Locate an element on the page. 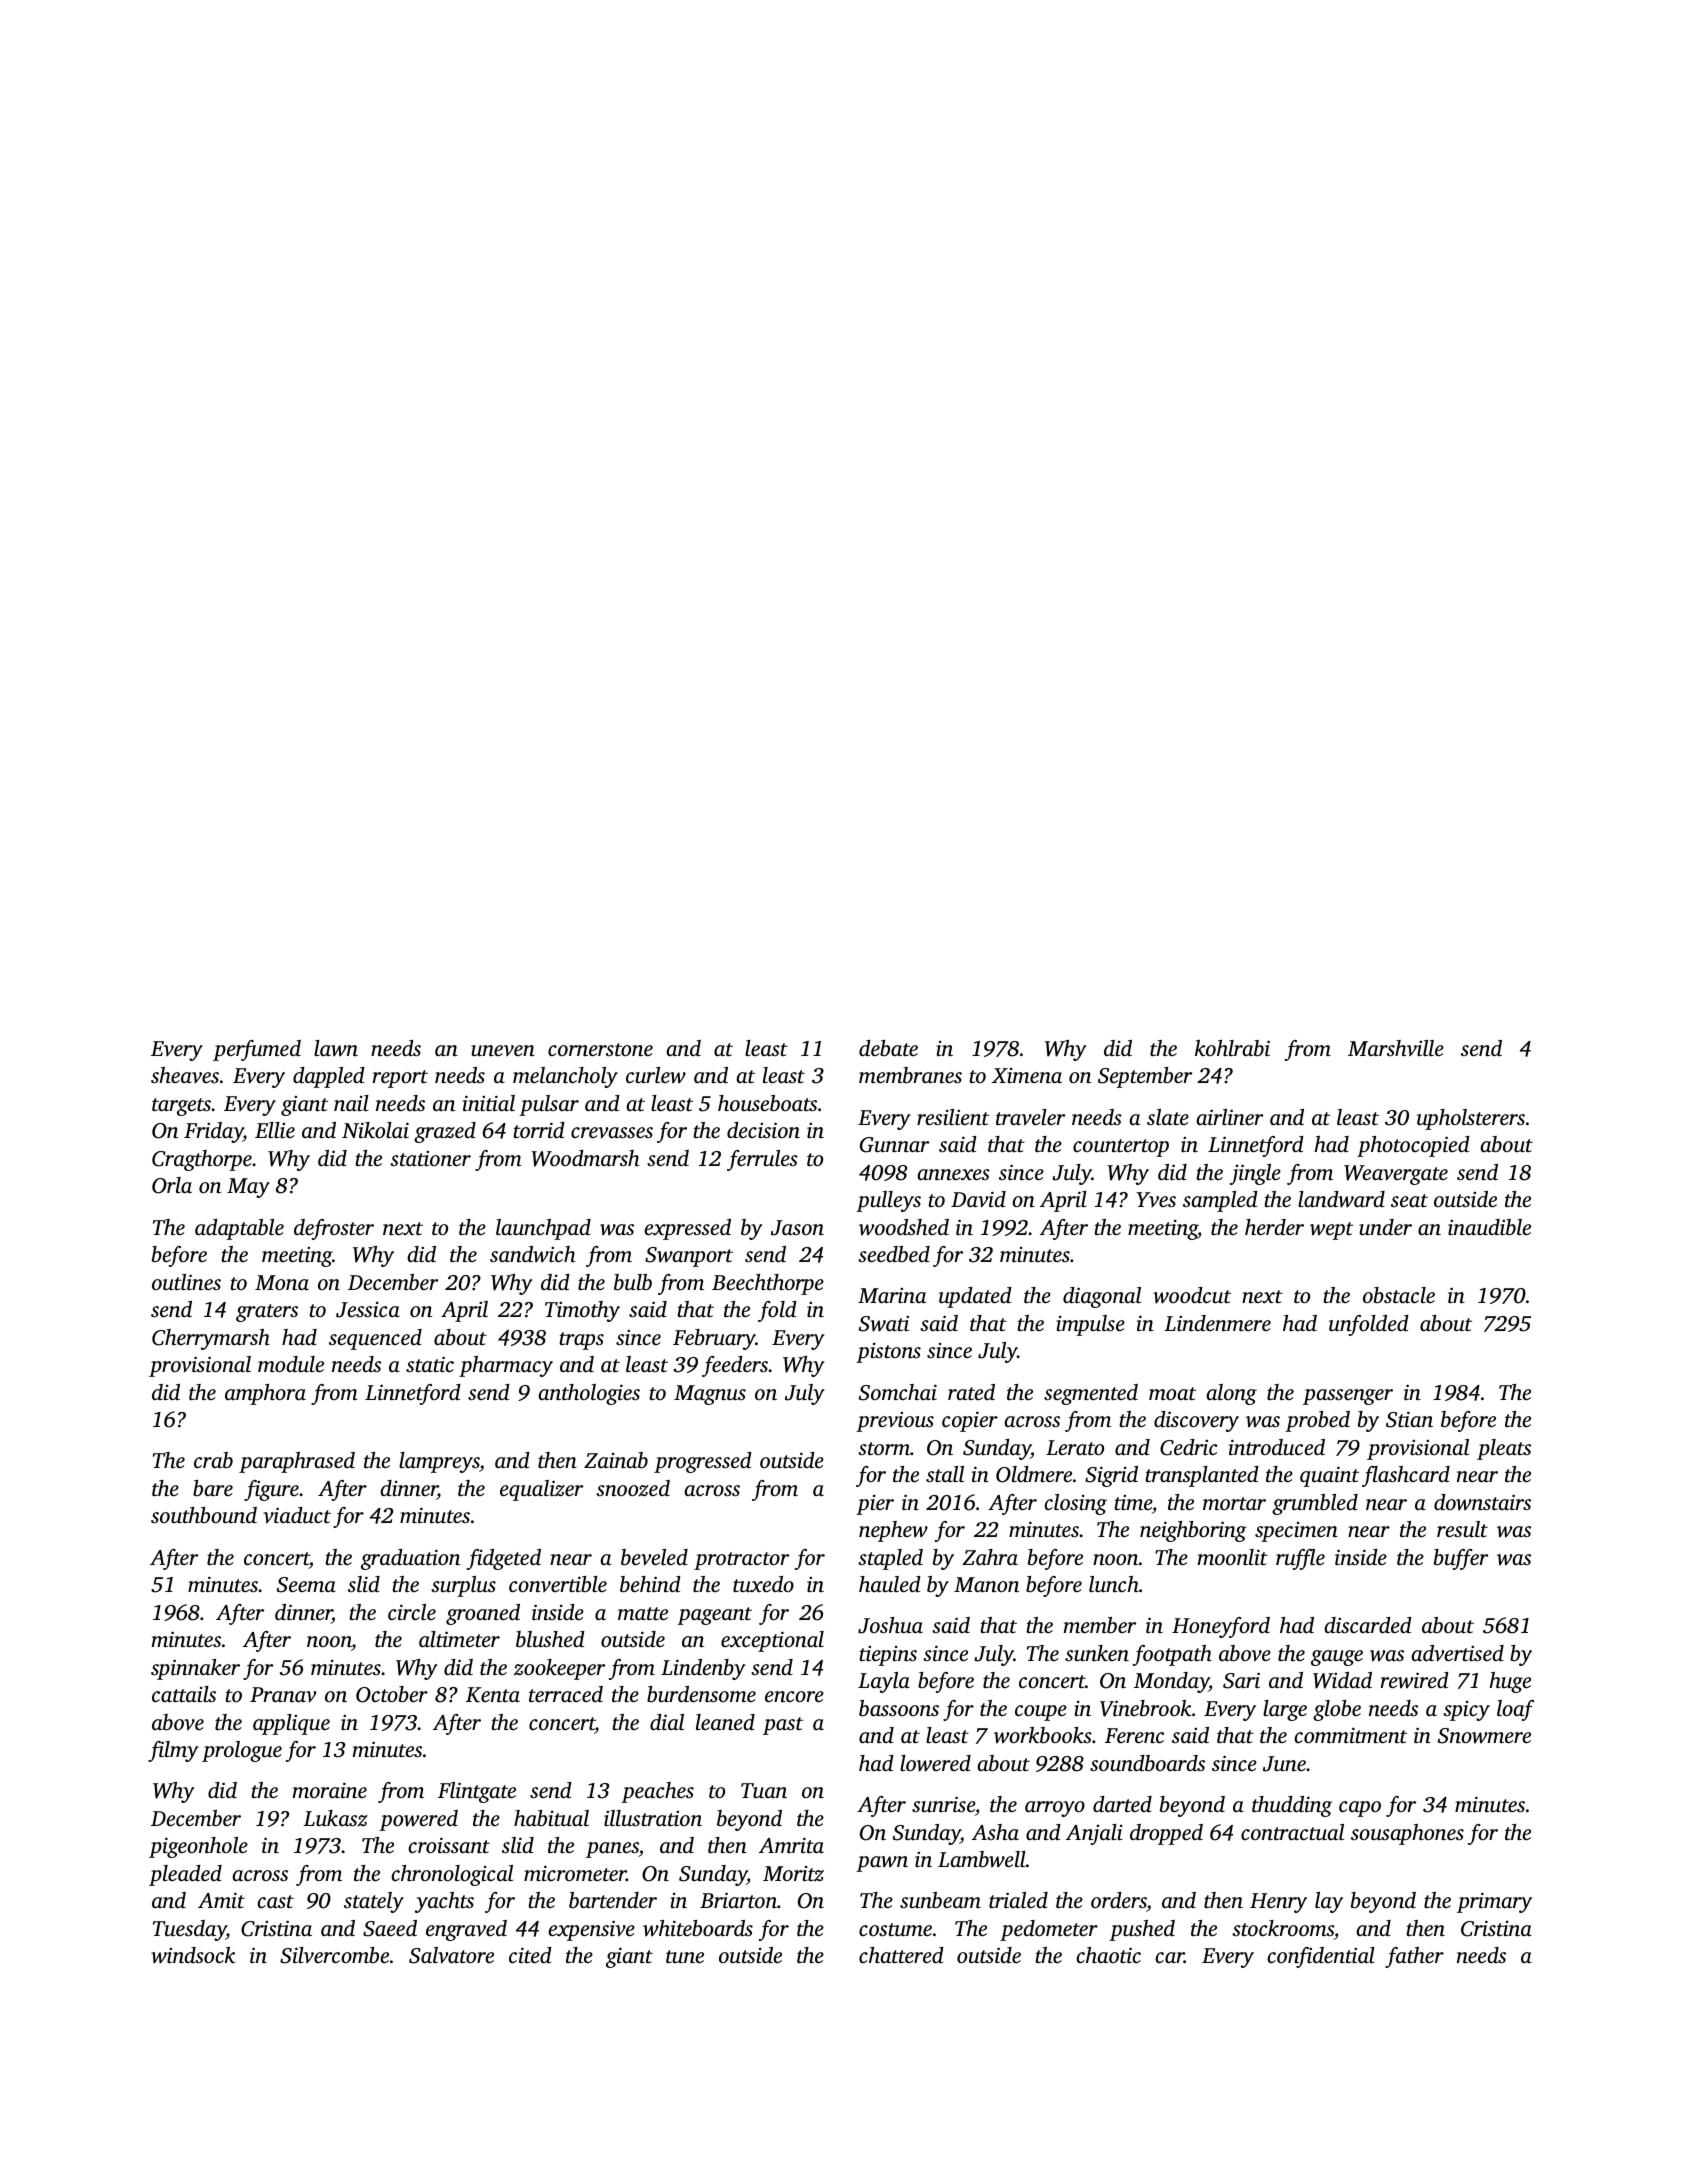 The width and height of the page is (1683, 2178). Marshville is located at coordinates (1396, 1048).
